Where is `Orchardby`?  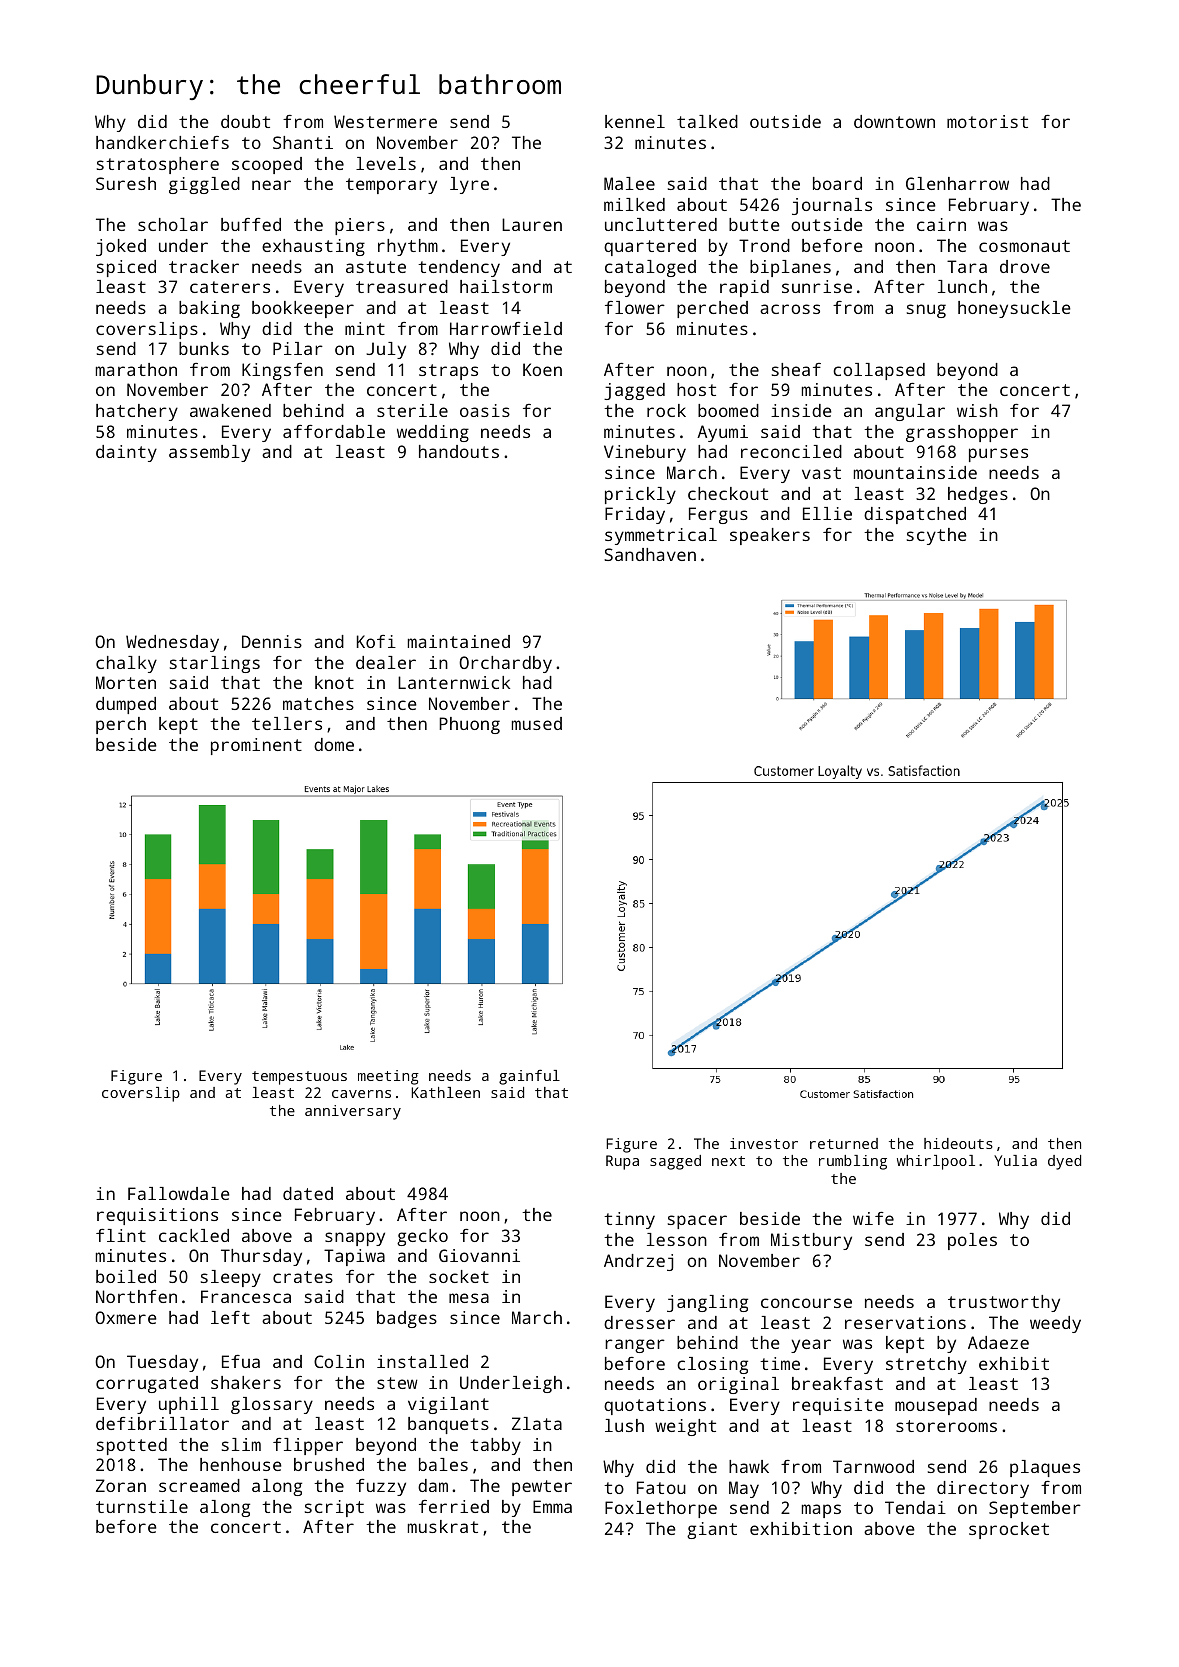 Orchardby is located at coordinates (505, 664).
